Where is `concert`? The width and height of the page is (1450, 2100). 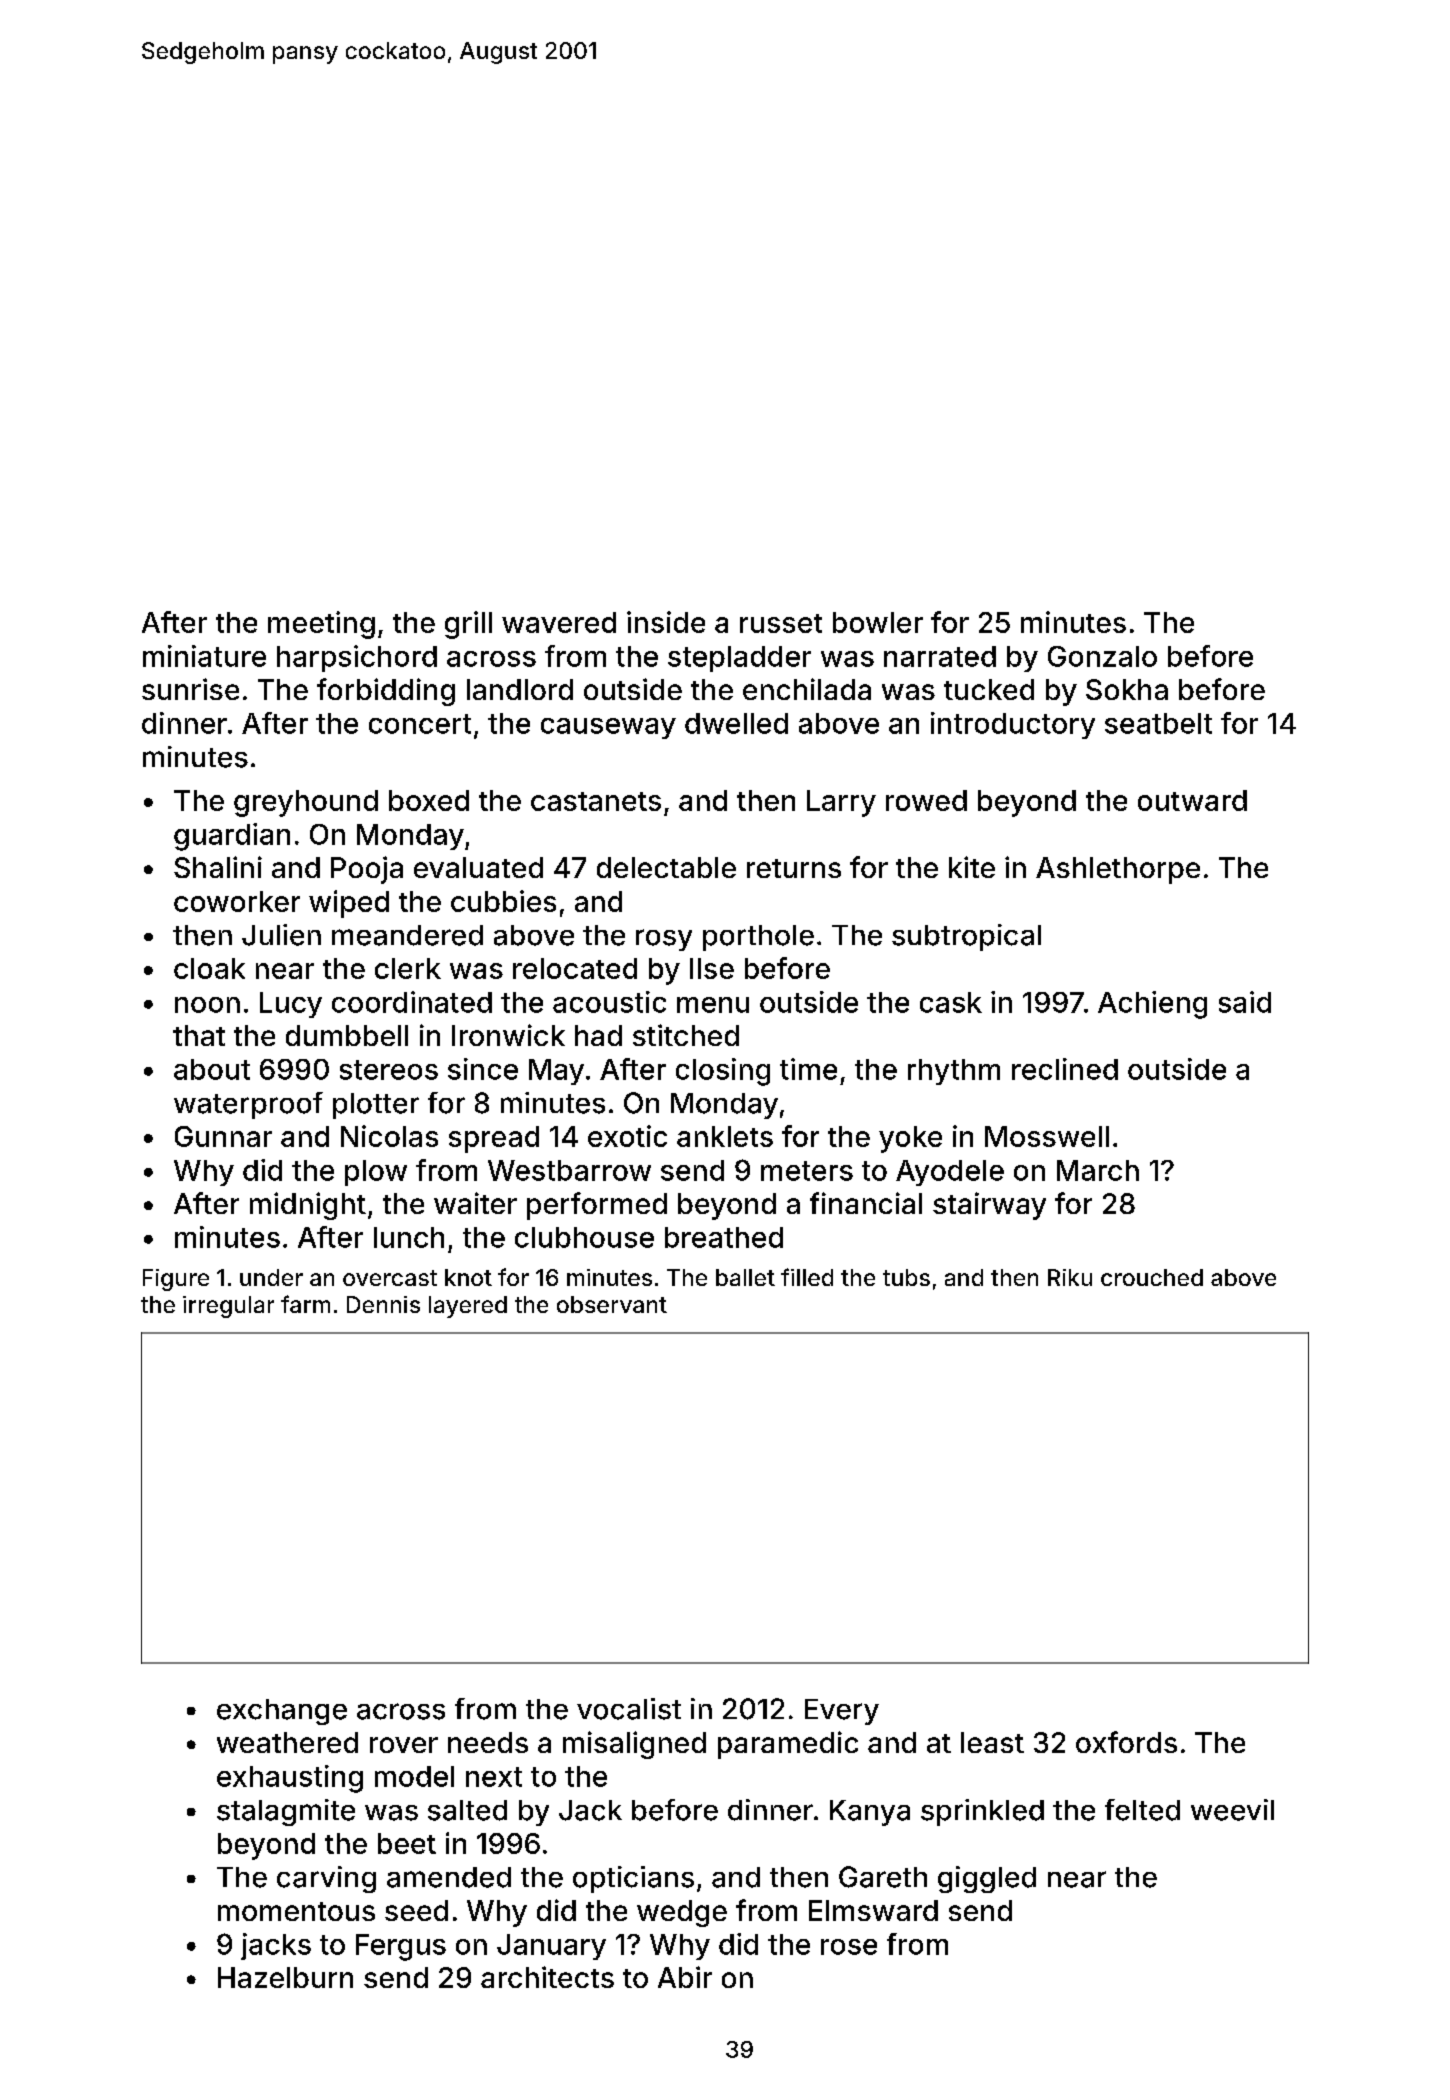
concert is located at coordinates (420, 724).
